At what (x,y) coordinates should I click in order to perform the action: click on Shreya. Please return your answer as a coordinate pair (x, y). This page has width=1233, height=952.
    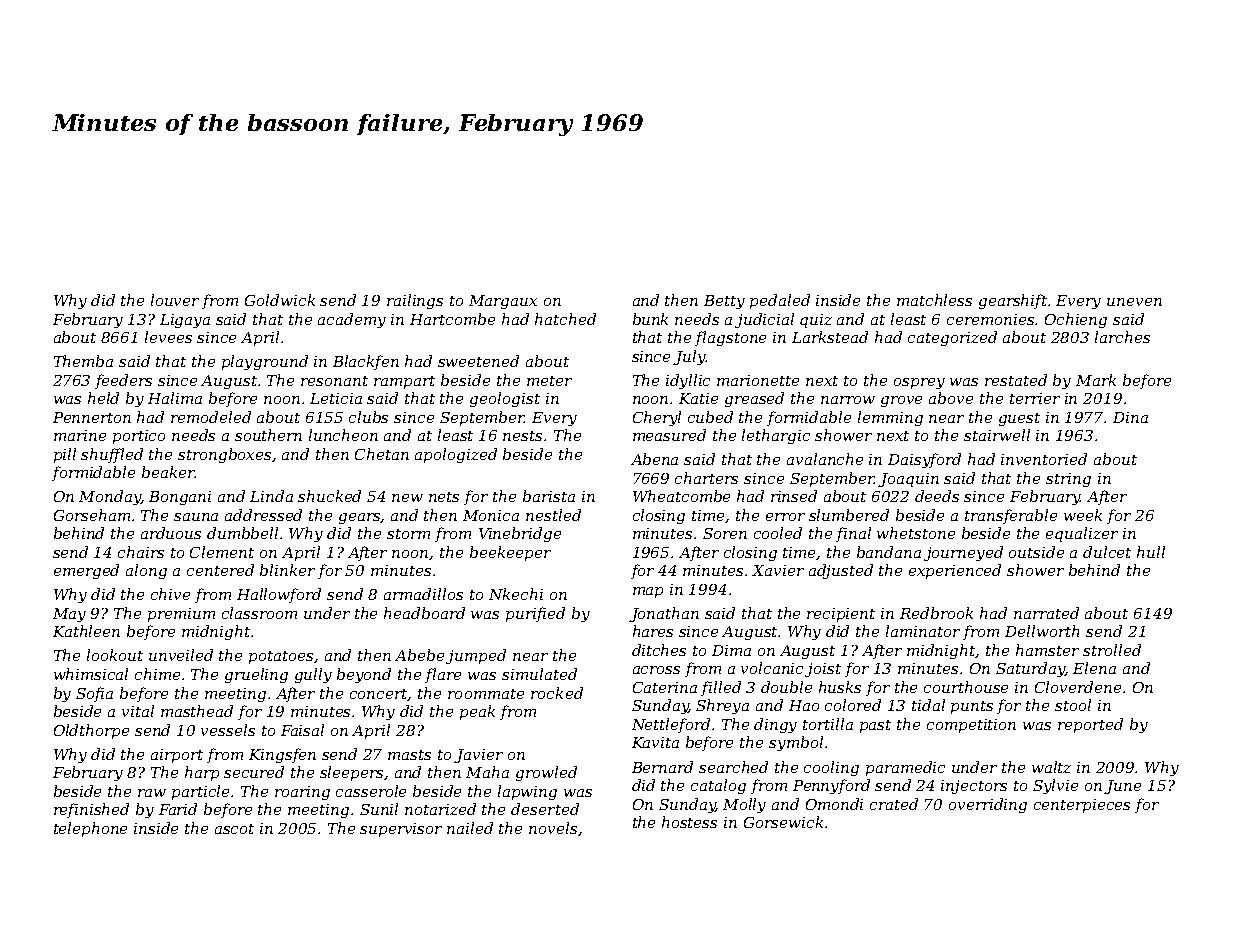
    Looking at the image, I should click on (722, 706).
